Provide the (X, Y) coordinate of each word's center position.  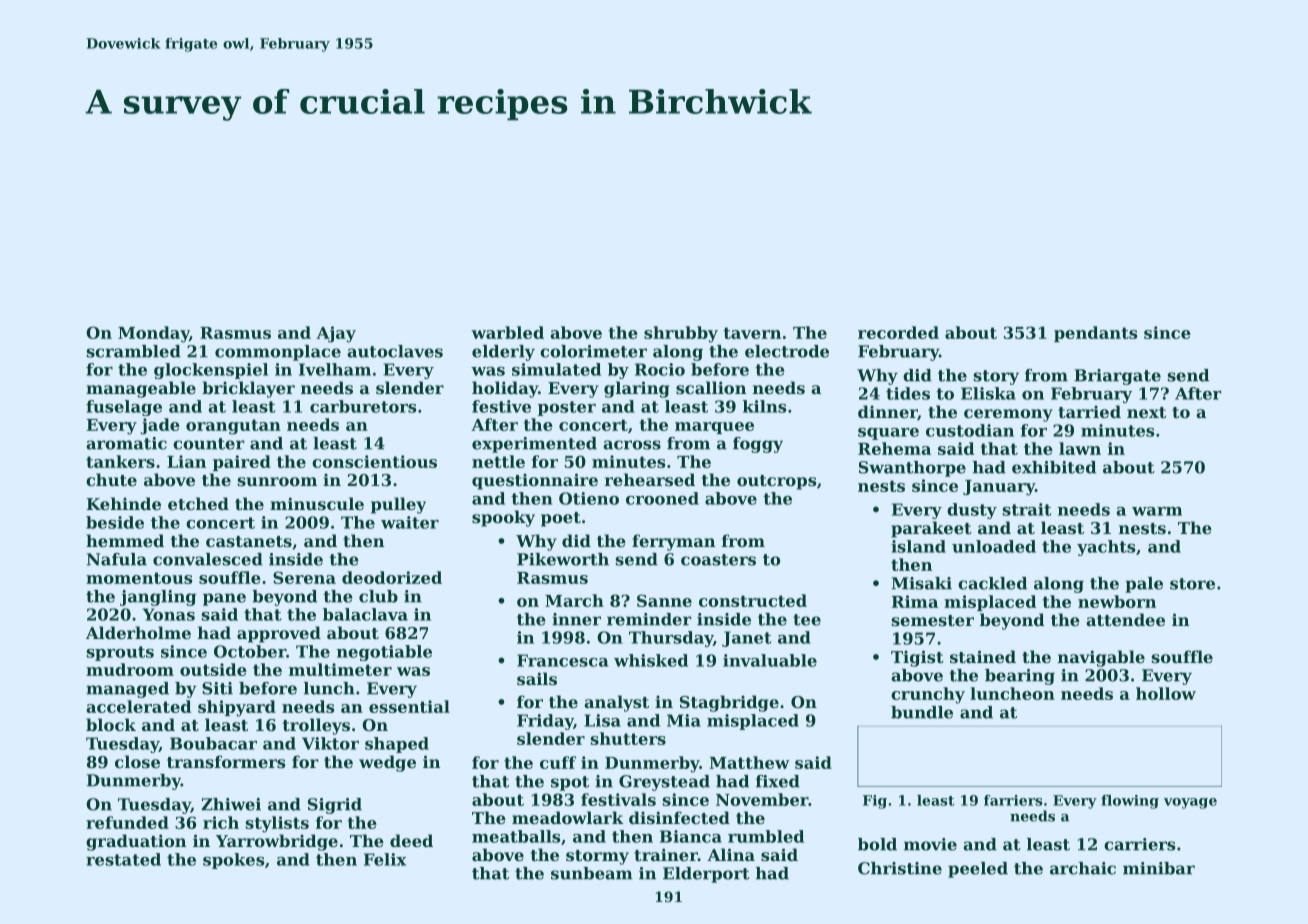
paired (242, 463)
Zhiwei (231, 804)
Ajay (336, 334)
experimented (534, 445)
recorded (898, 332)
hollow (1166, 693)
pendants (1095, 334)
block (111, 724)
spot (570, 783)
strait (1026, 509)
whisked (651, 660)
